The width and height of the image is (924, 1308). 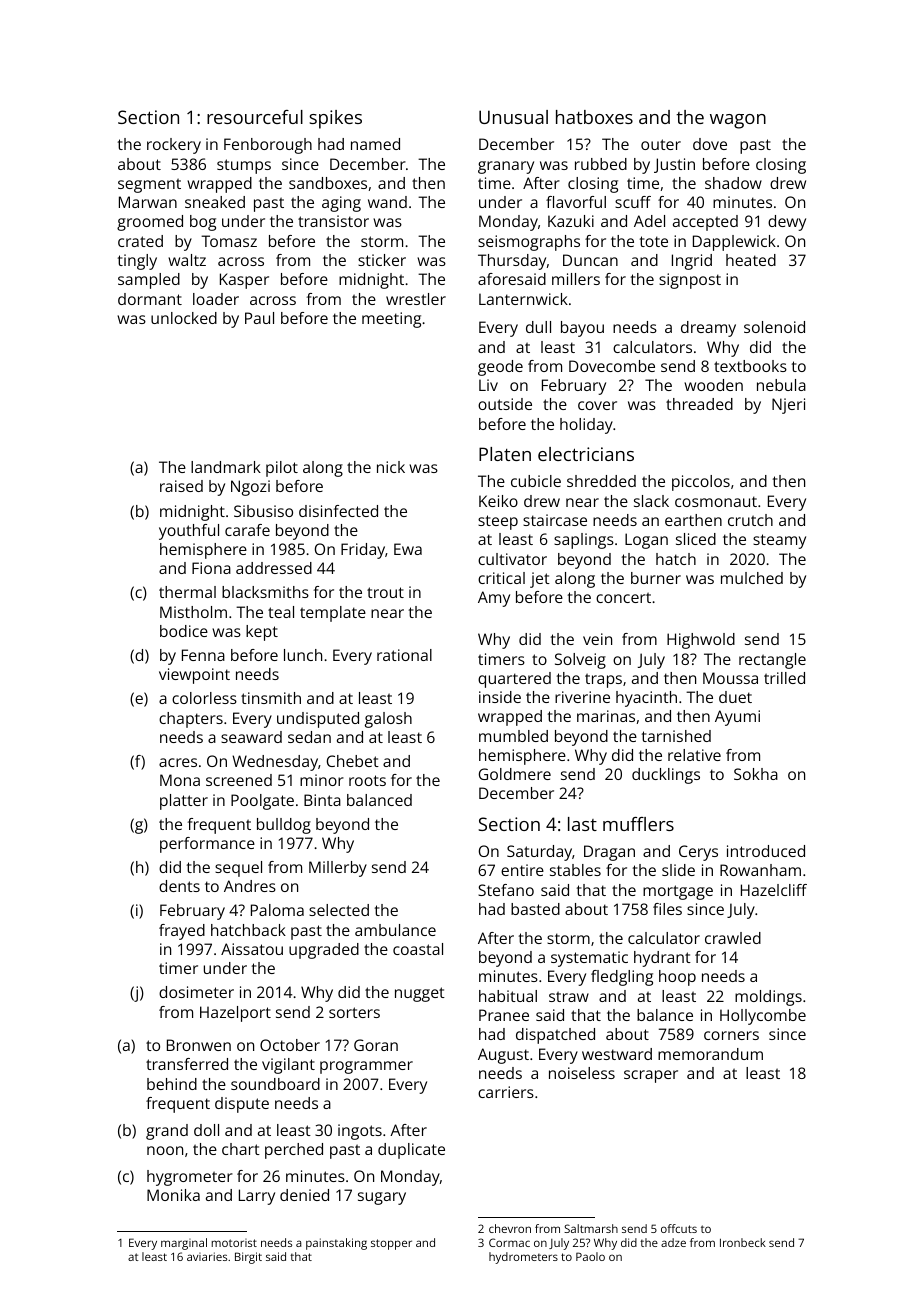 I want to click on Unusual, so click(x=513, y=117).
